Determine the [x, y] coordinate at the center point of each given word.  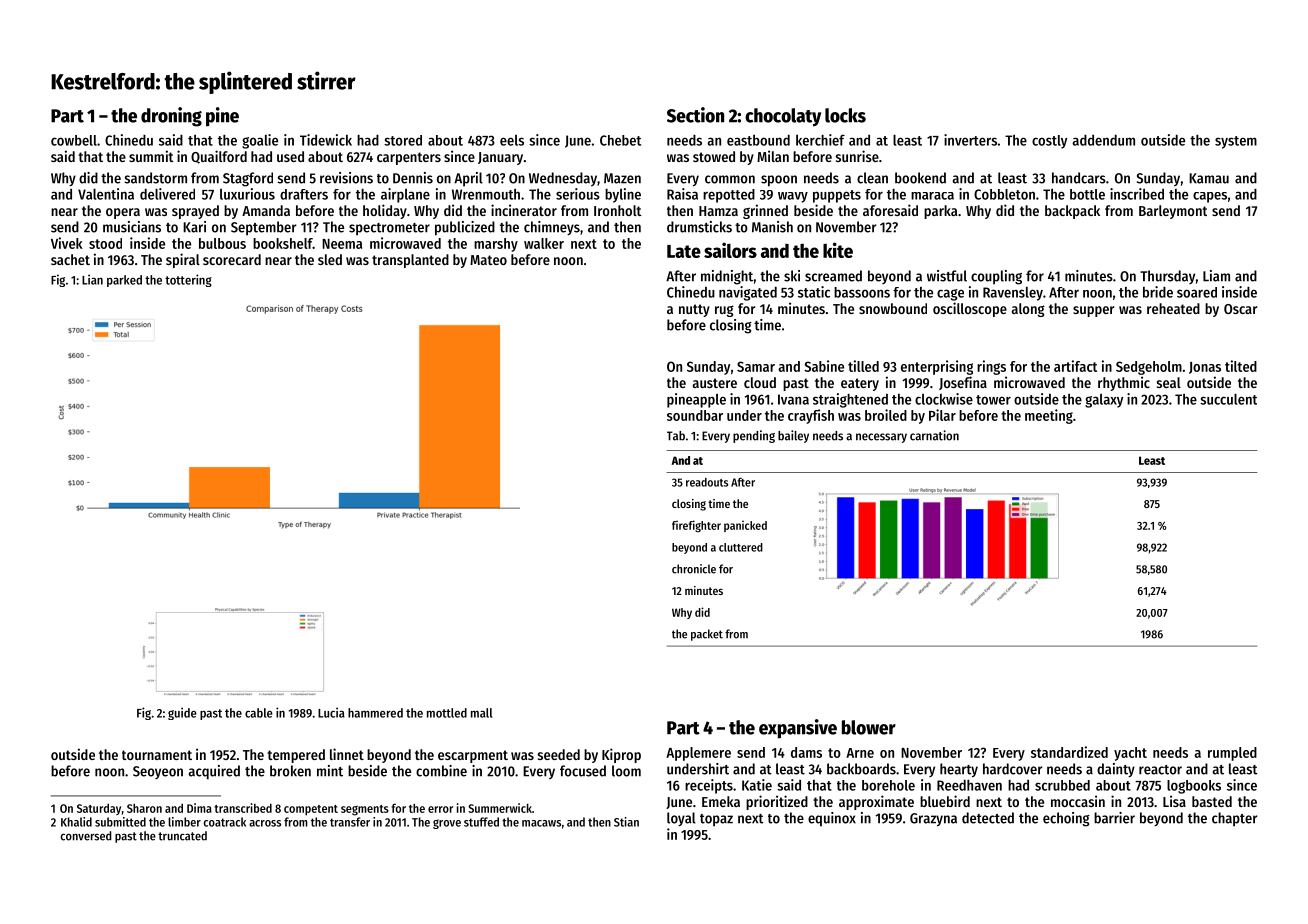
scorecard [232, 259]
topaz [716, 820]
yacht [1130, 754]
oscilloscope [970, 309]
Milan [773, 156]
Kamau [1209, 178]
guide [182, 713]
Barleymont [1173, 212]
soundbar [695, 415]
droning [171, 117]
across [265, 823]
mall [481, 713]
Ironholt [618, 210]
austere [715, 383]
